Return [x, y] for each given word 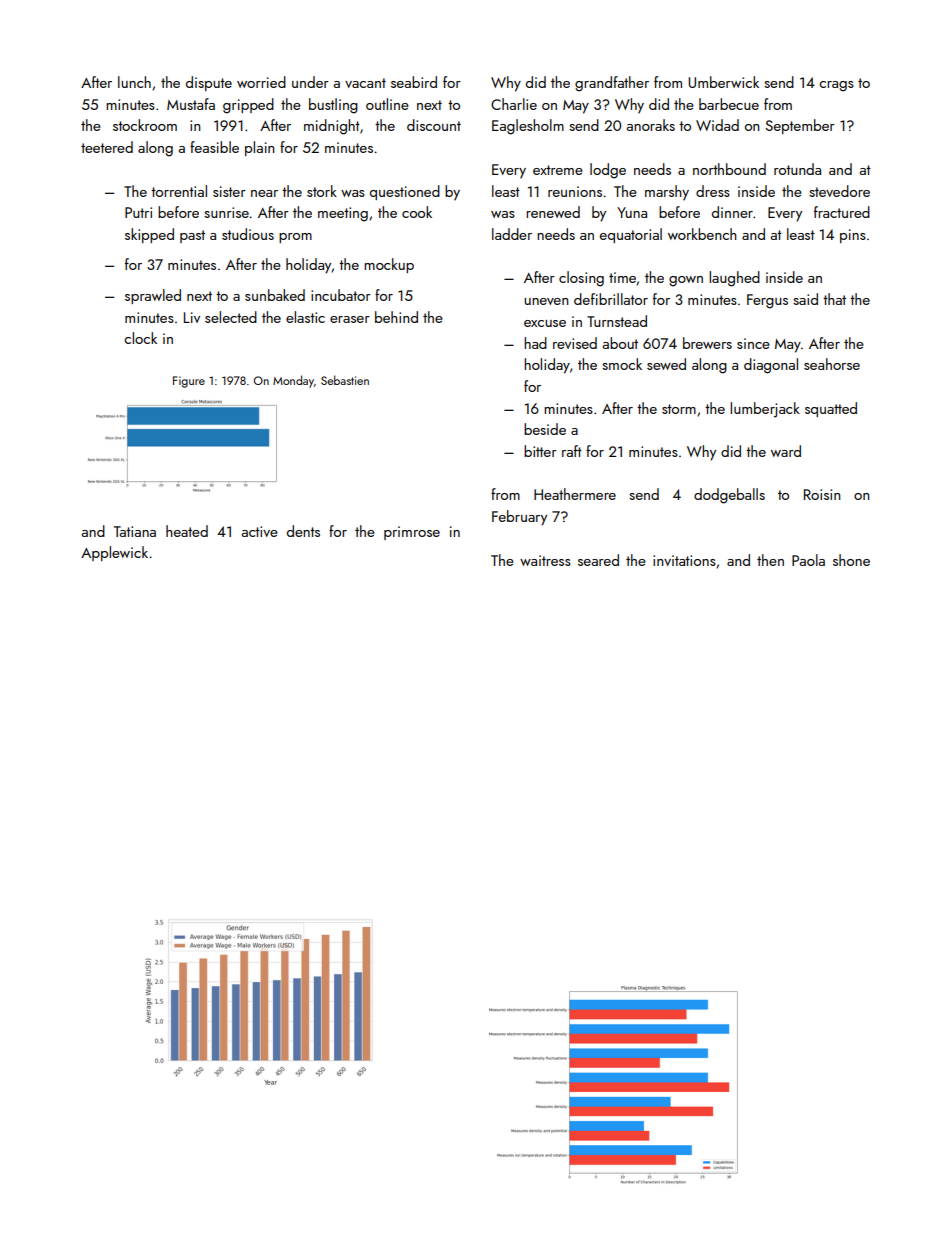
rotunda [797, 169]
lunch [134, 82]
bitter [540, 451]
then [770, 560]
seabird [414, 82]
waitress [545, 560]
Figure [189, 382]
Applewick [114, 553]
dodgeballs [729, 496]
